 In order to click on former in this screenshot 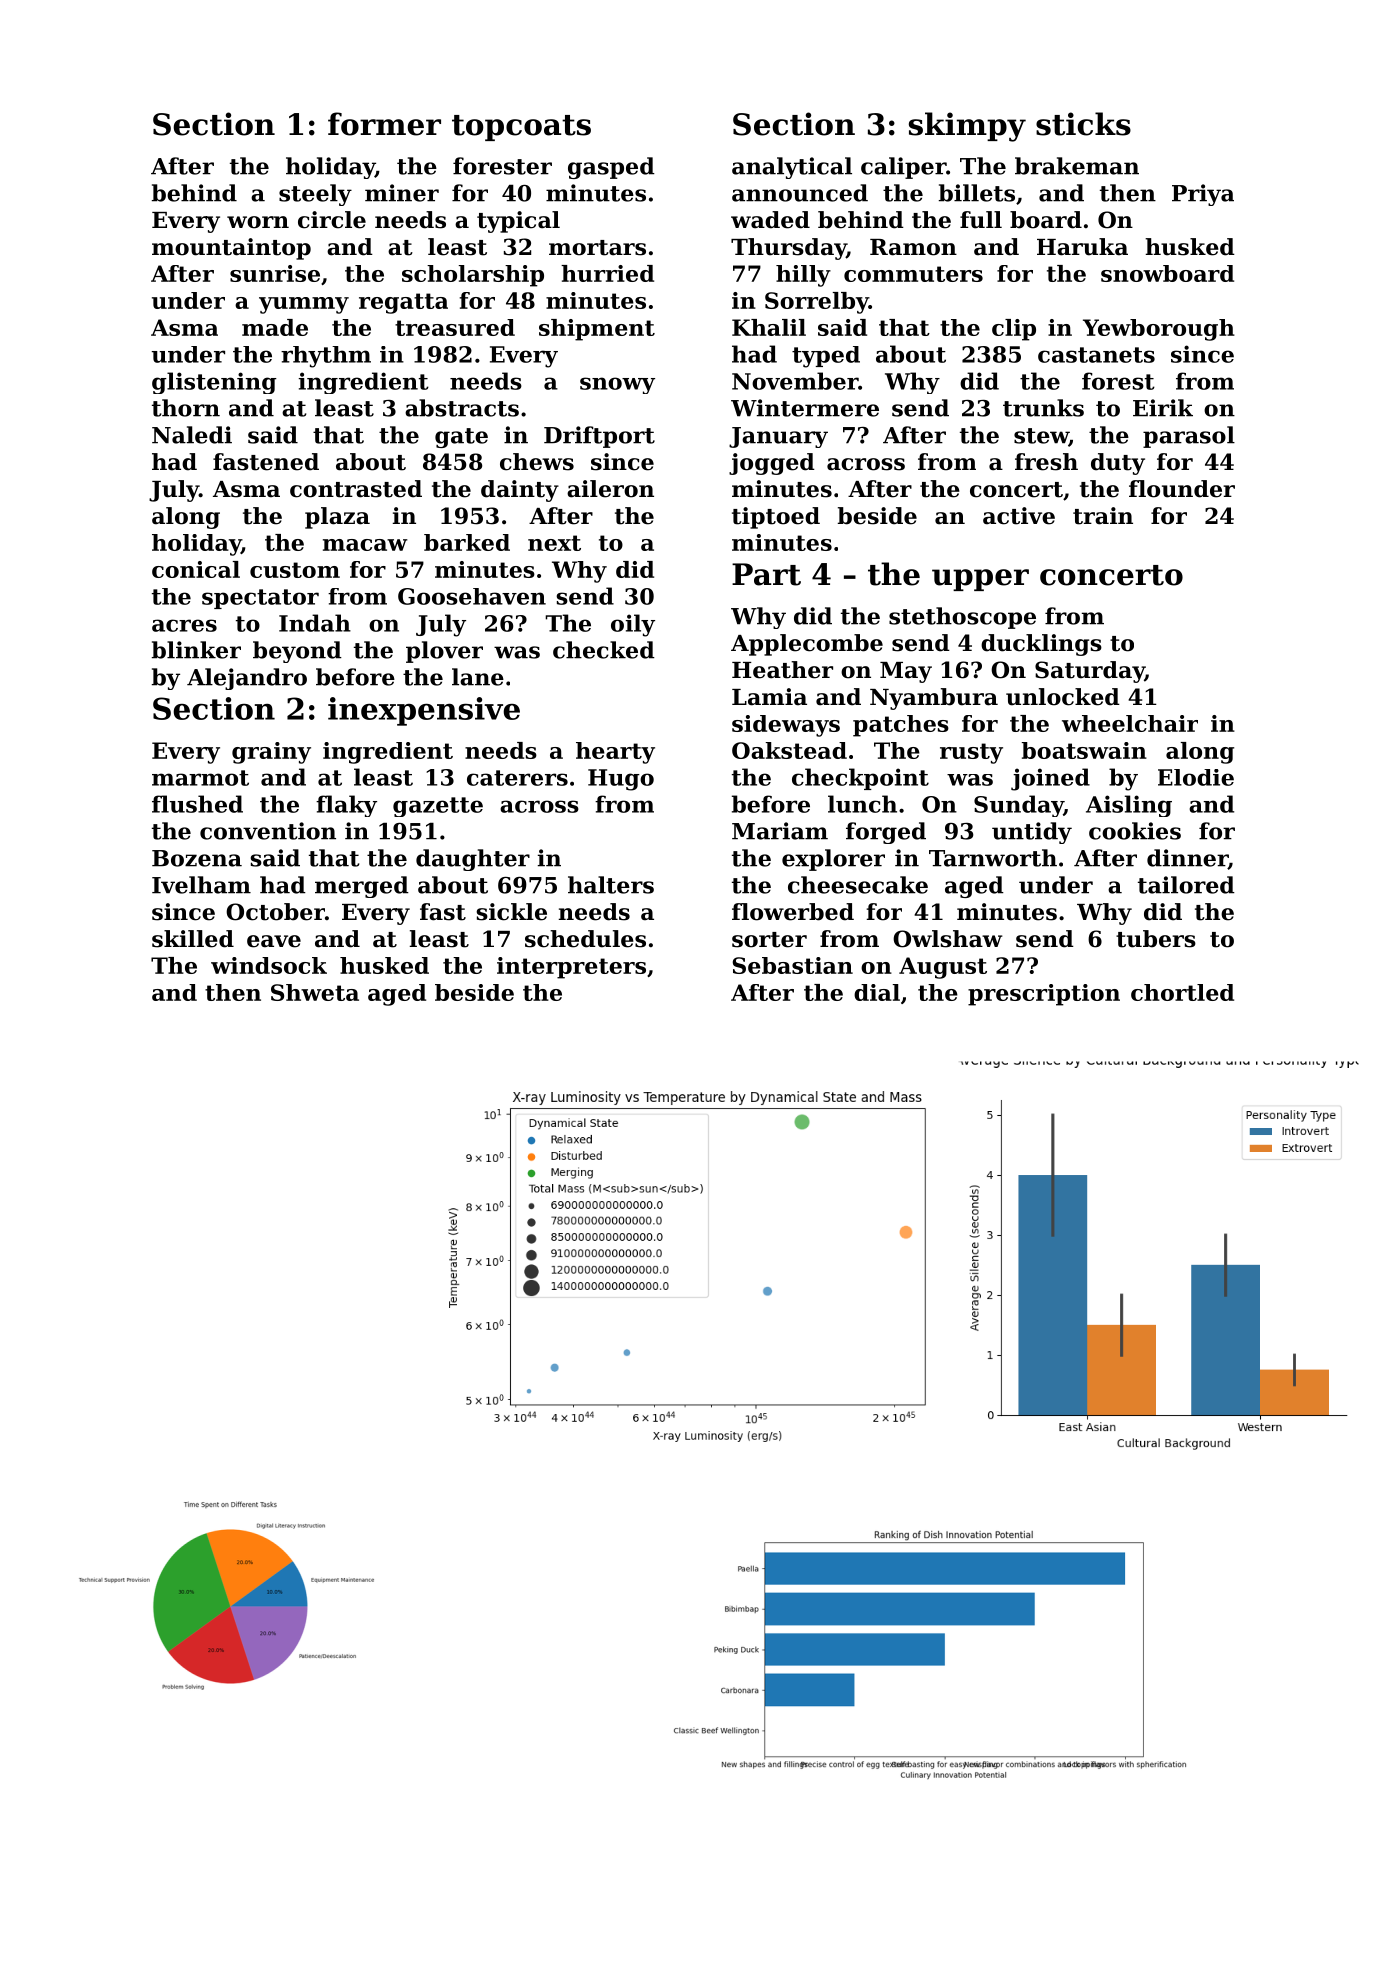, I will do `click(384, 124)`.
